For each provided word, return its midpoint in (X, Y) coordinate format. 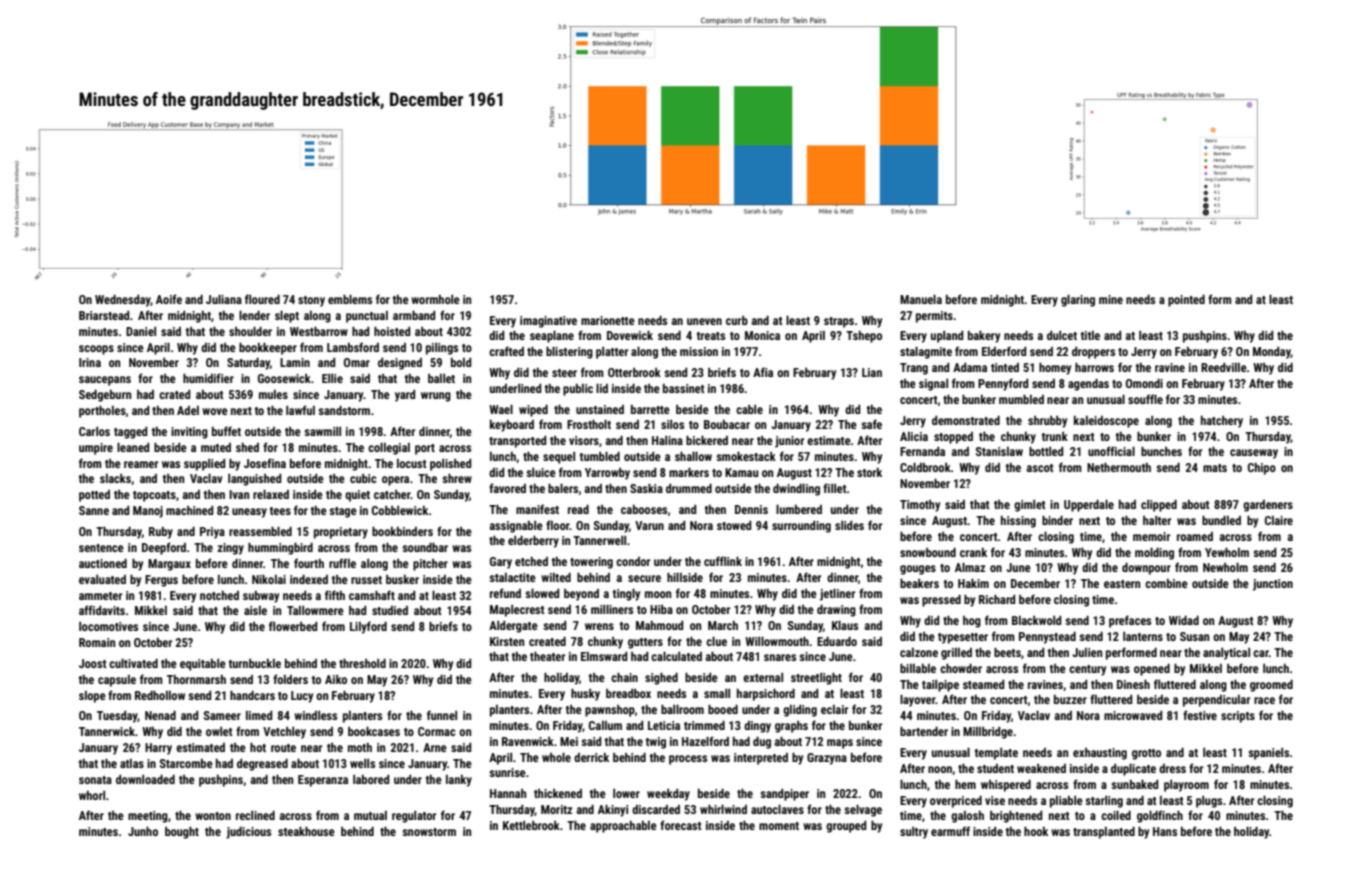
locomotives (108, 626)
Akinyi (613, 810)
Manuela (921, 299)
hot (258, 747)
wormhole (435, 299)
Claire (1279, 520)
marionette (608, 320)
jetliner (838, 594)
